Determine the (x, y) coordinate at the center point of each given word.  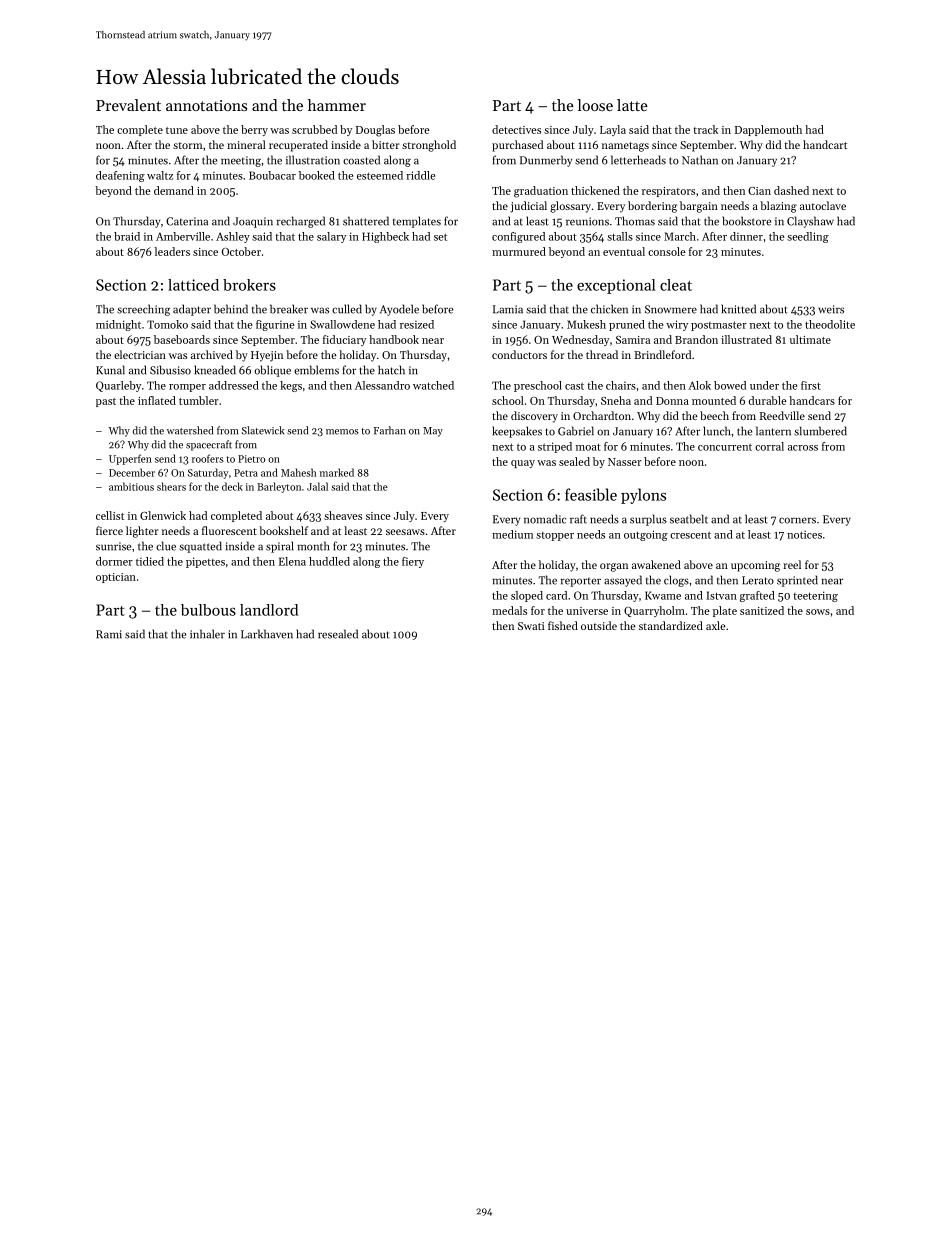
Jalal (317, 486)
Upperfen (130, 459)
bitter (386, 144)
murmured (519, 251)
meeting (241, 161)
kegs (291, 386)
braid (127, 236)
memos (342, 432)
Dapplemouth (768, 130)
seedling (808, 237)
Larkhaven (267, 634)
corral (769, 446)
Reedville (782, 415)
